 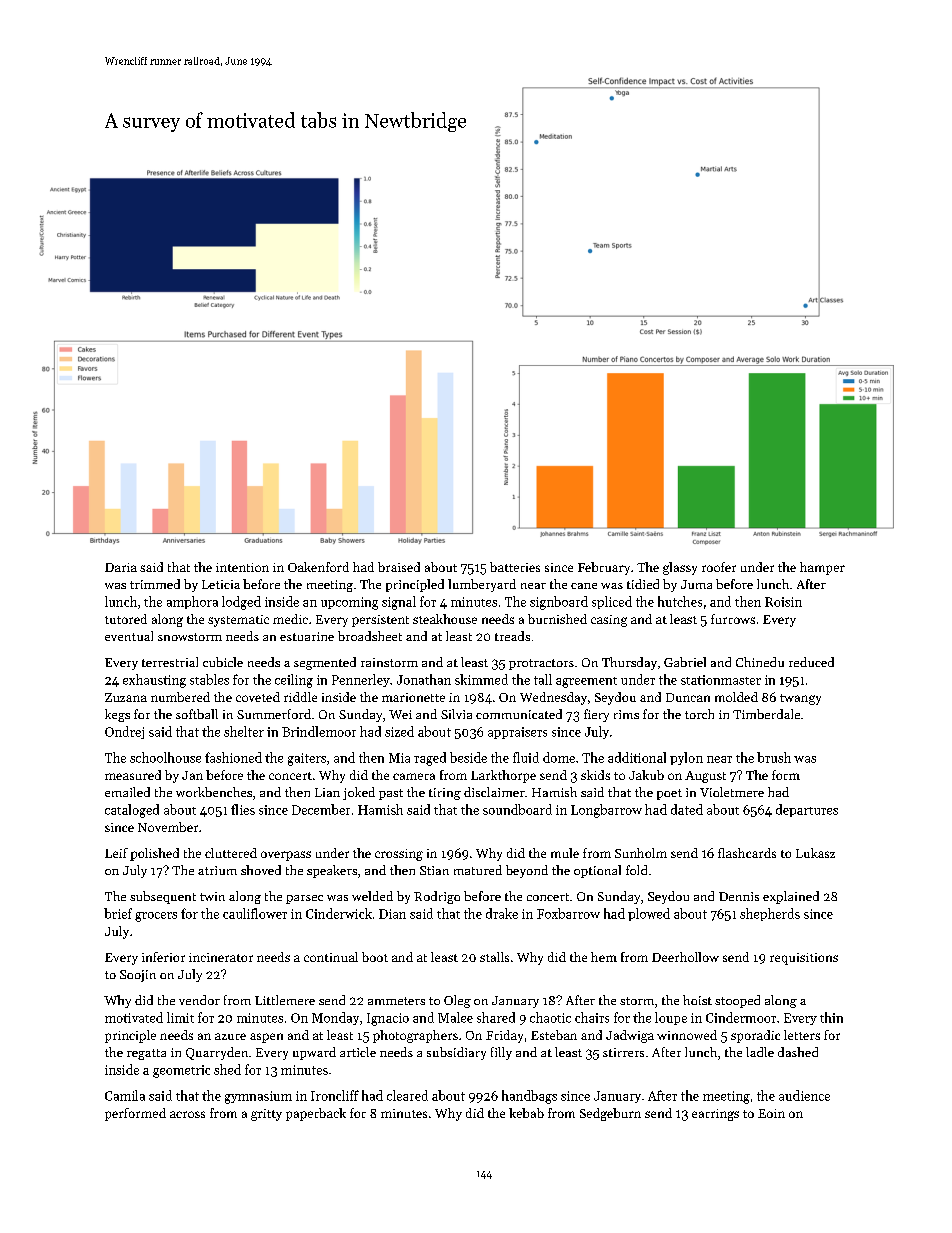 What do you see at coordinates (358, 1052) in the screenshot?
I see `article` at bounding box center [358, 1052].
